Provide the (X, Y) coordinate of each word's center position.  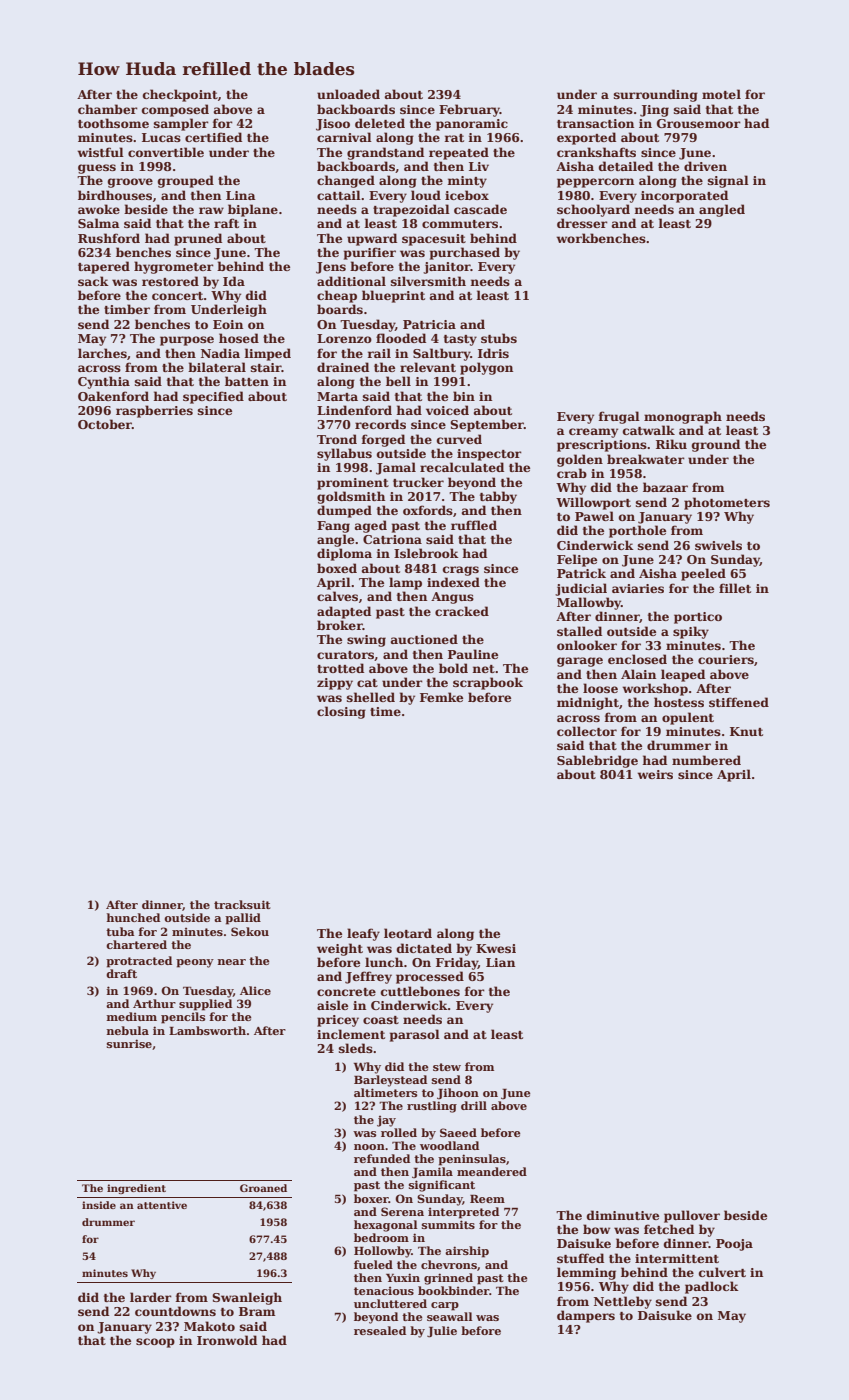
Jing (654, 111)
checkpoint (180, 95)
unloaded (348, 94)
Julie (442, 1332)
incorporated (684, 196)
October (105, 424)
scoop (155, 1343)
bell (398, 381)
